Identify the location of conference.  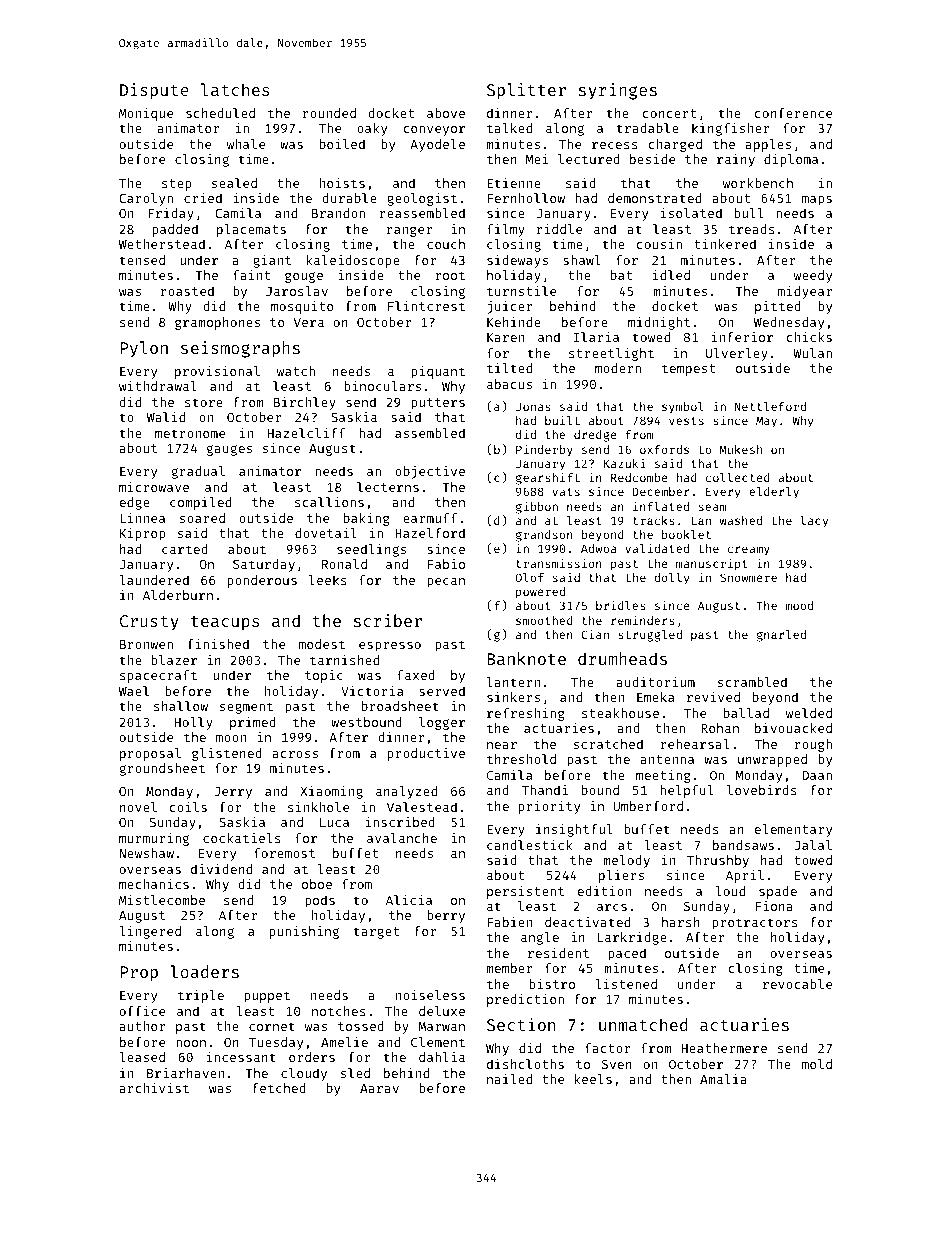
(793, 113).
